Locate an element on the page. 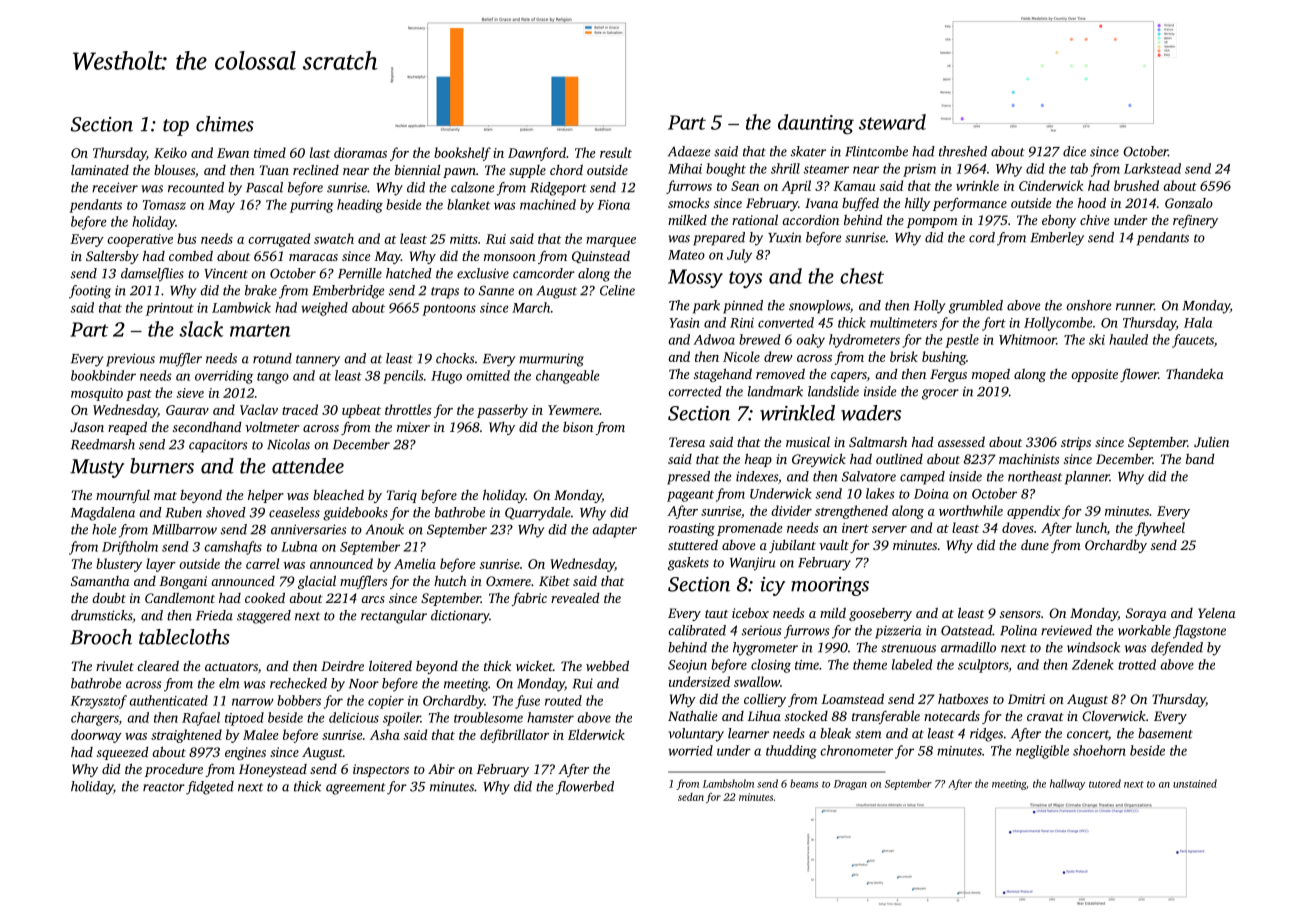  swatch is located at coordinates (334, 238).
